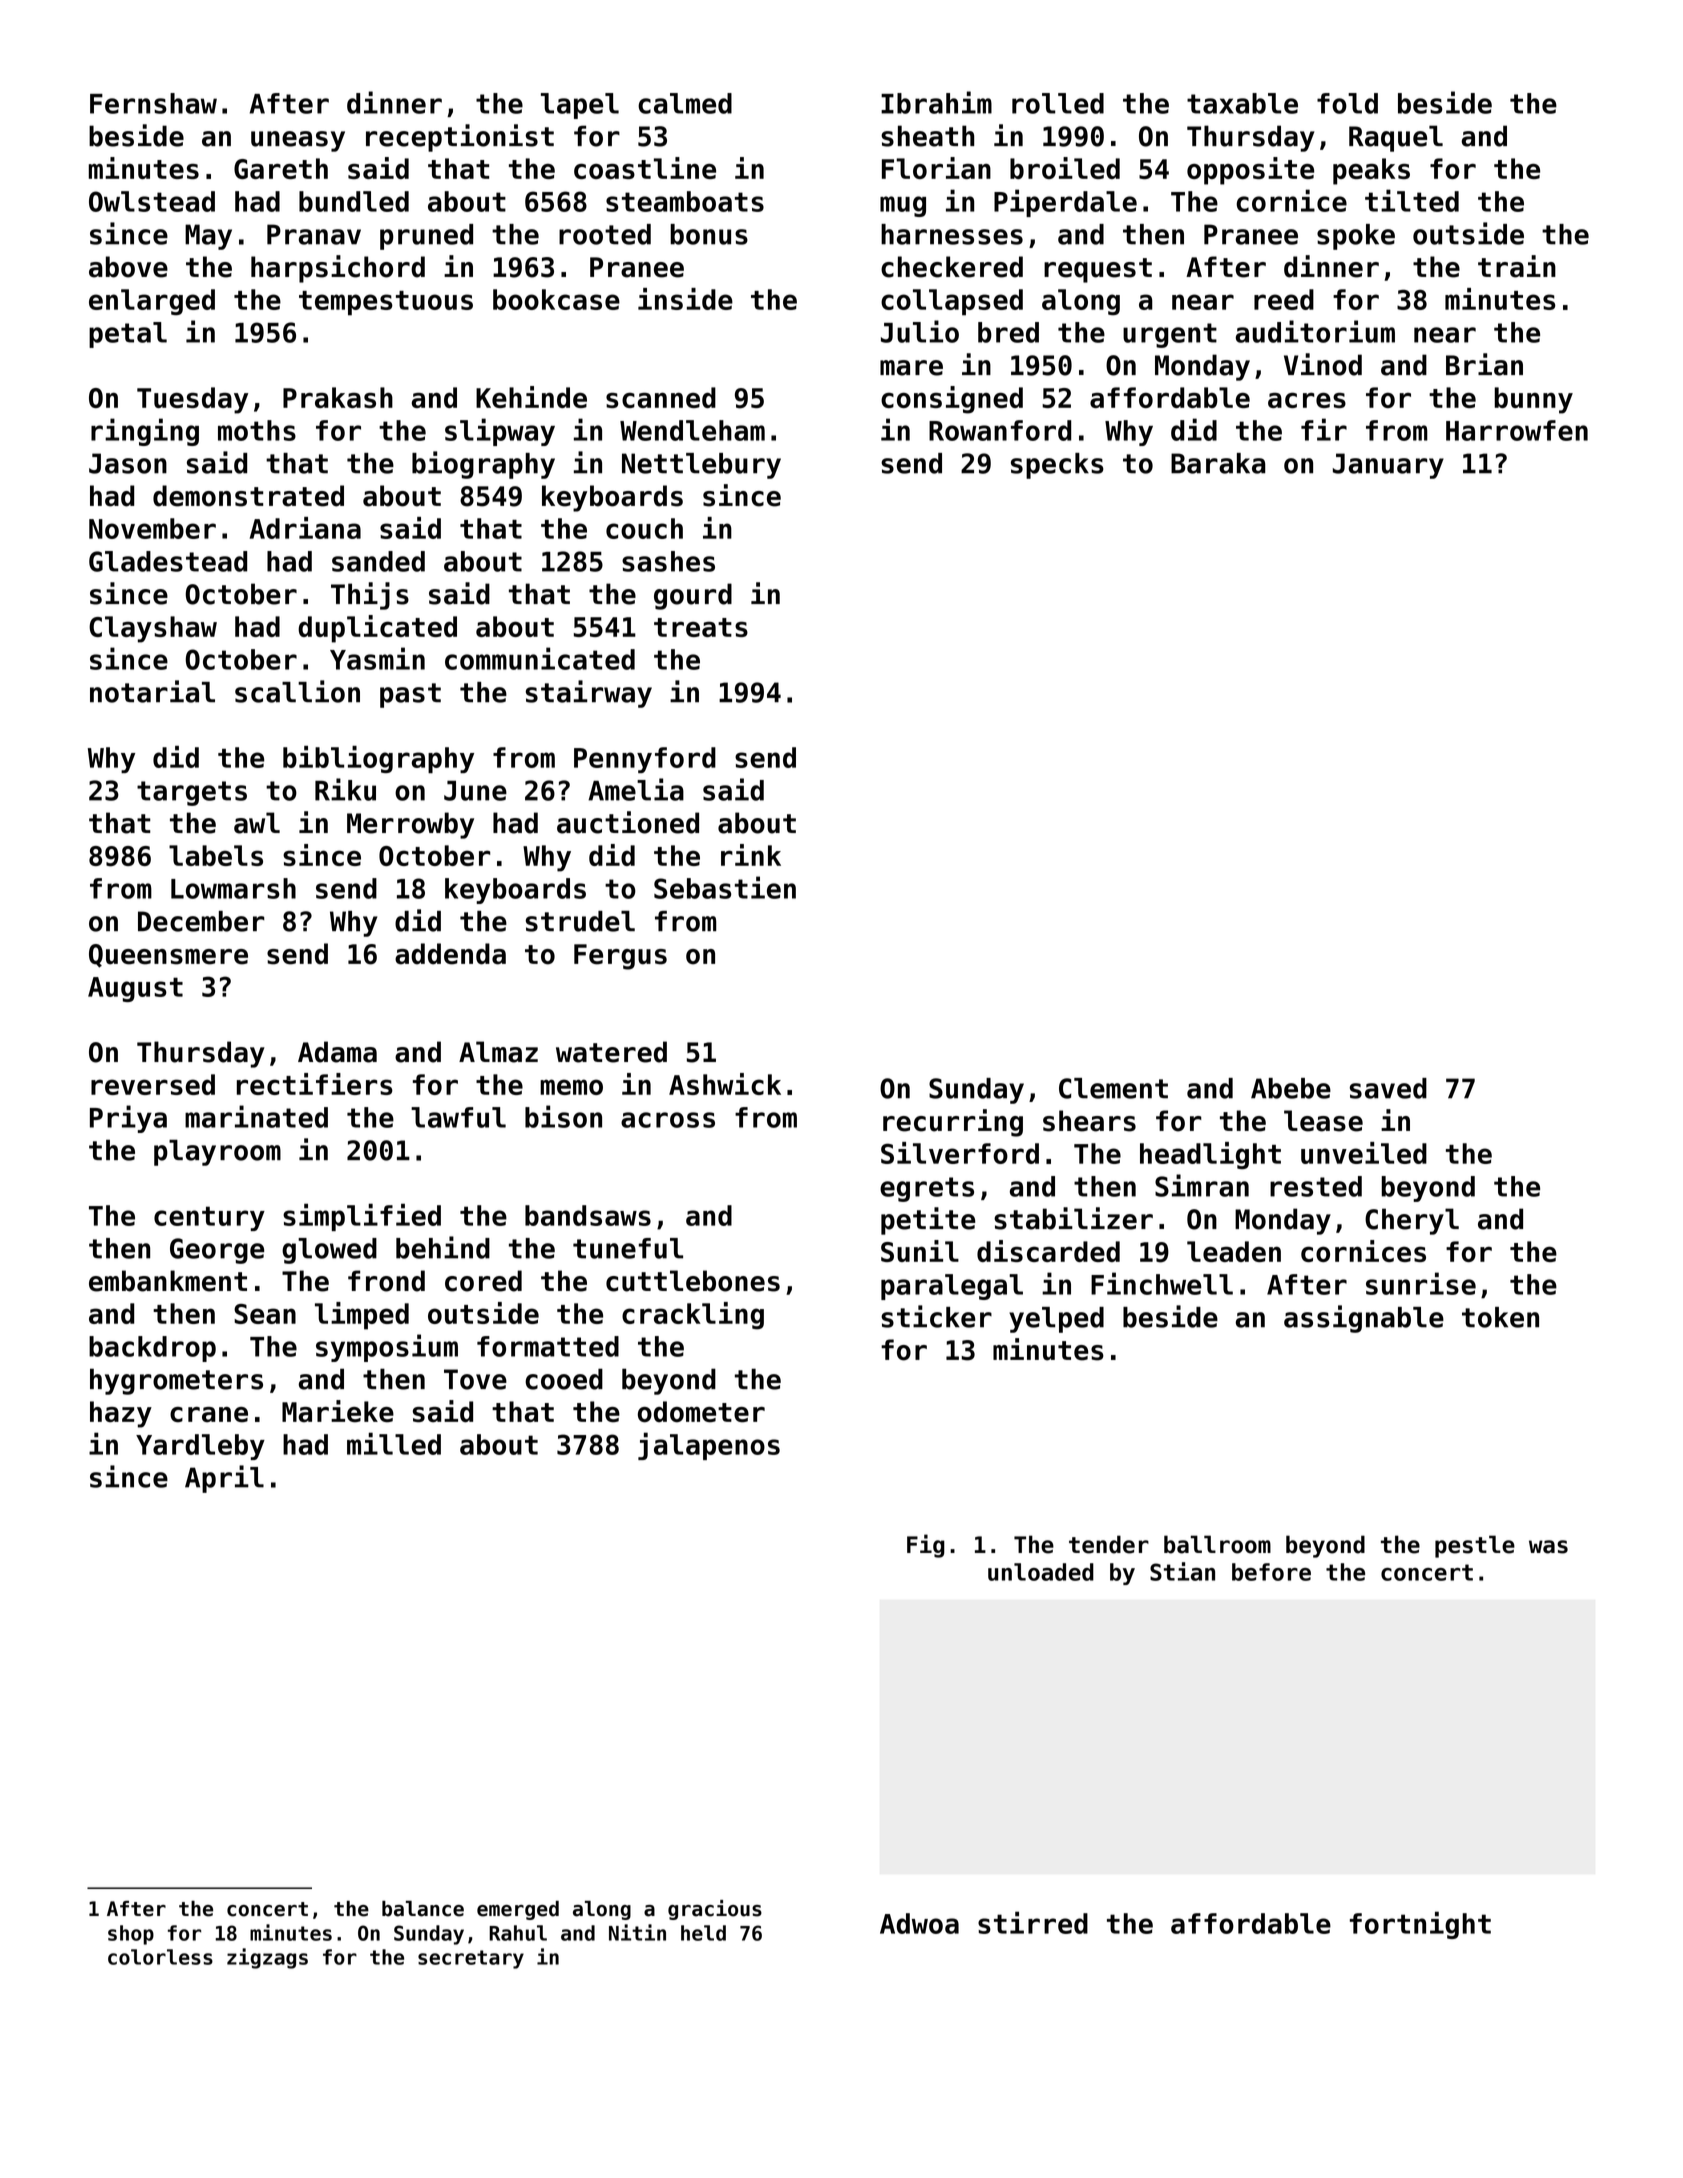 This image has width=1683, height=2178. What do you see at coordinates (1218, 463) in the image?
I see `Baraka` at bounding box center [1218, 463].
